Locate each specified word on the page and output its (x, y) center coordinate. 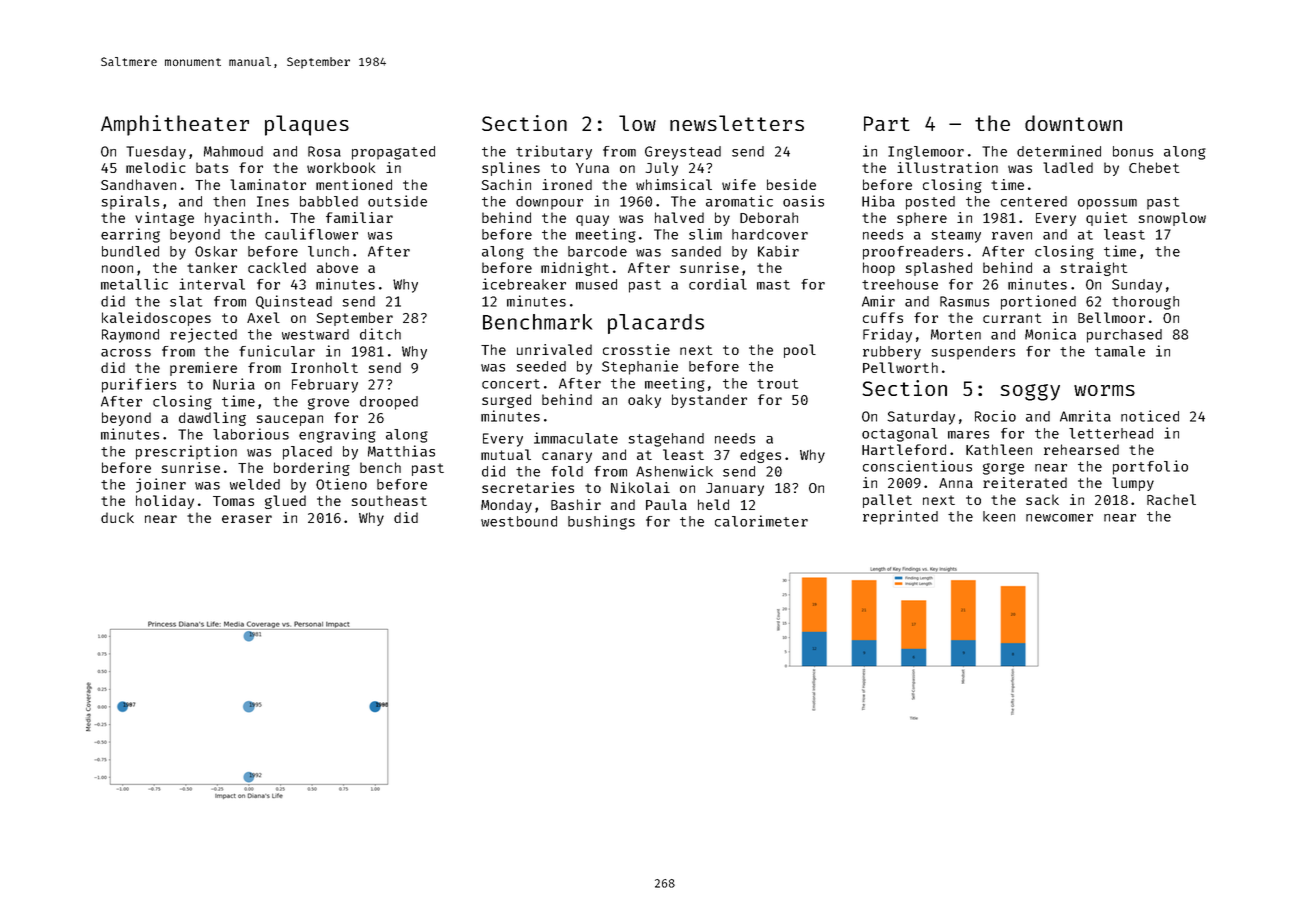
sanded (696, 251)
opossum (1107, 204)
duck (117, 517)
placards (656, 324)
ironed (567, 184)
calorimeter (761, 521)
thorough (1145, 303)
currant (1012, 318)
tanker (212, 267)
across (126, 353)
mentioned (354, 184)
